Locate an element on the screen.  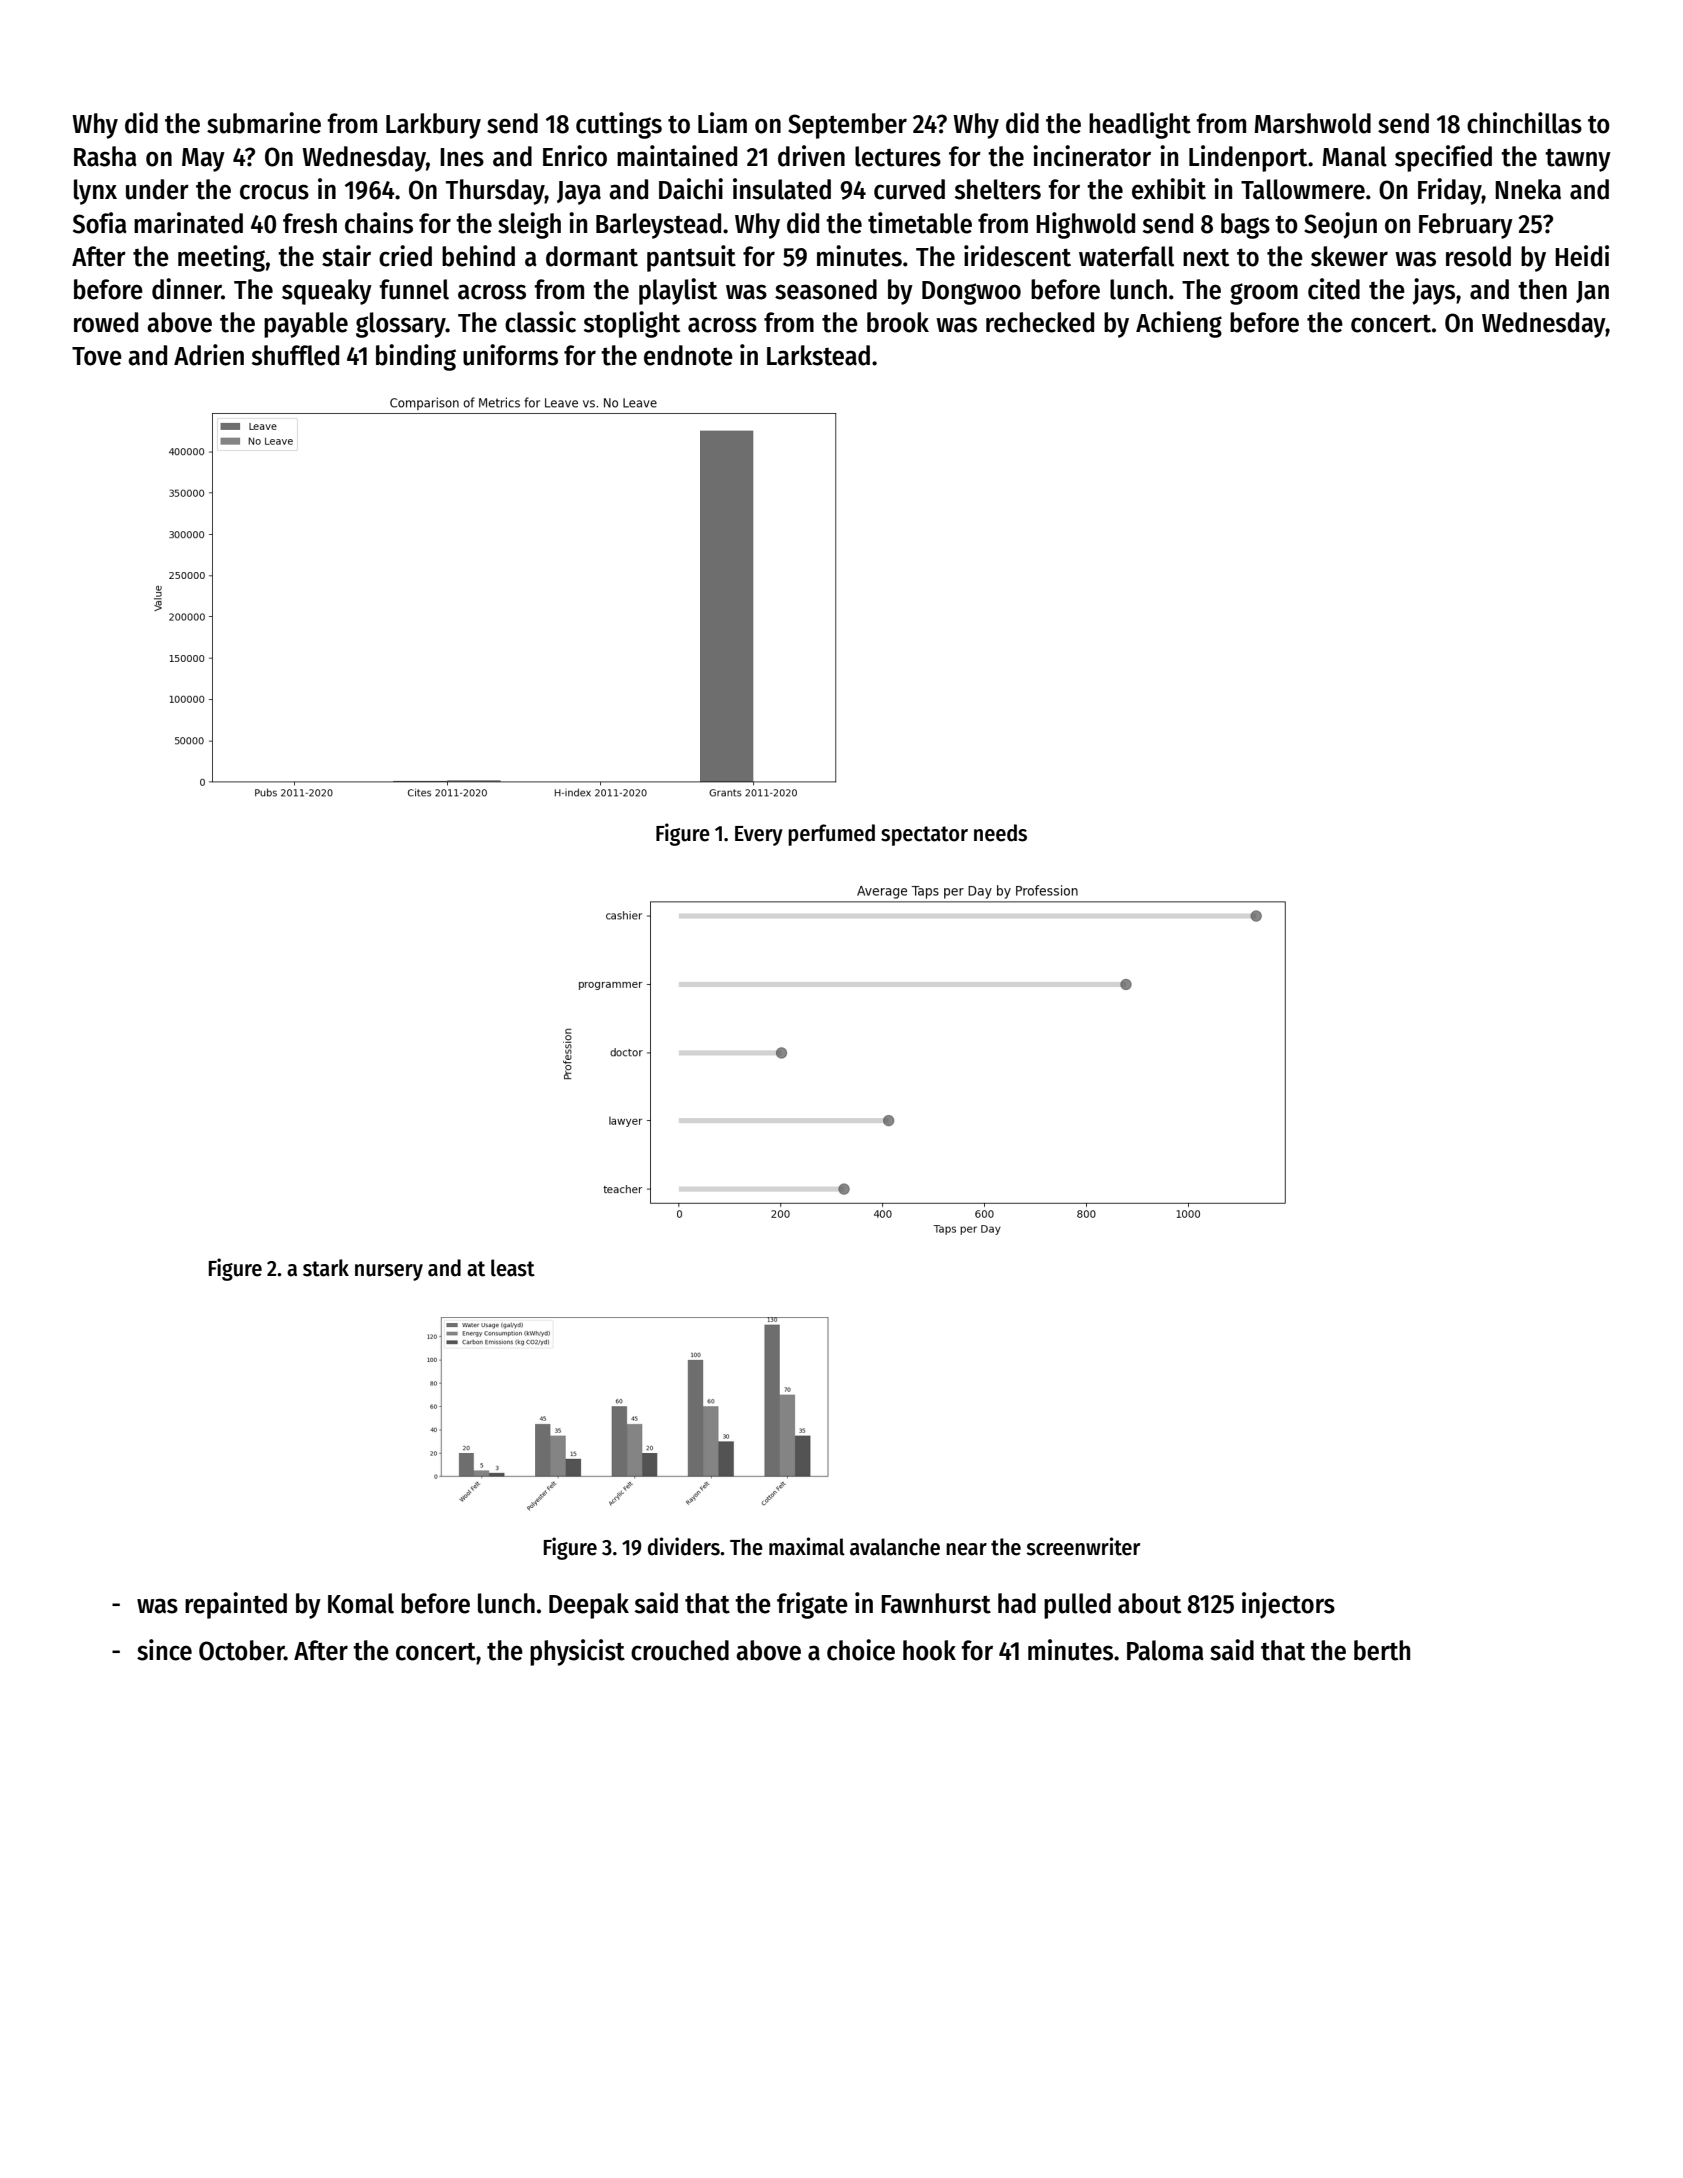
Larkbury is located at coordinates (433, 126).
